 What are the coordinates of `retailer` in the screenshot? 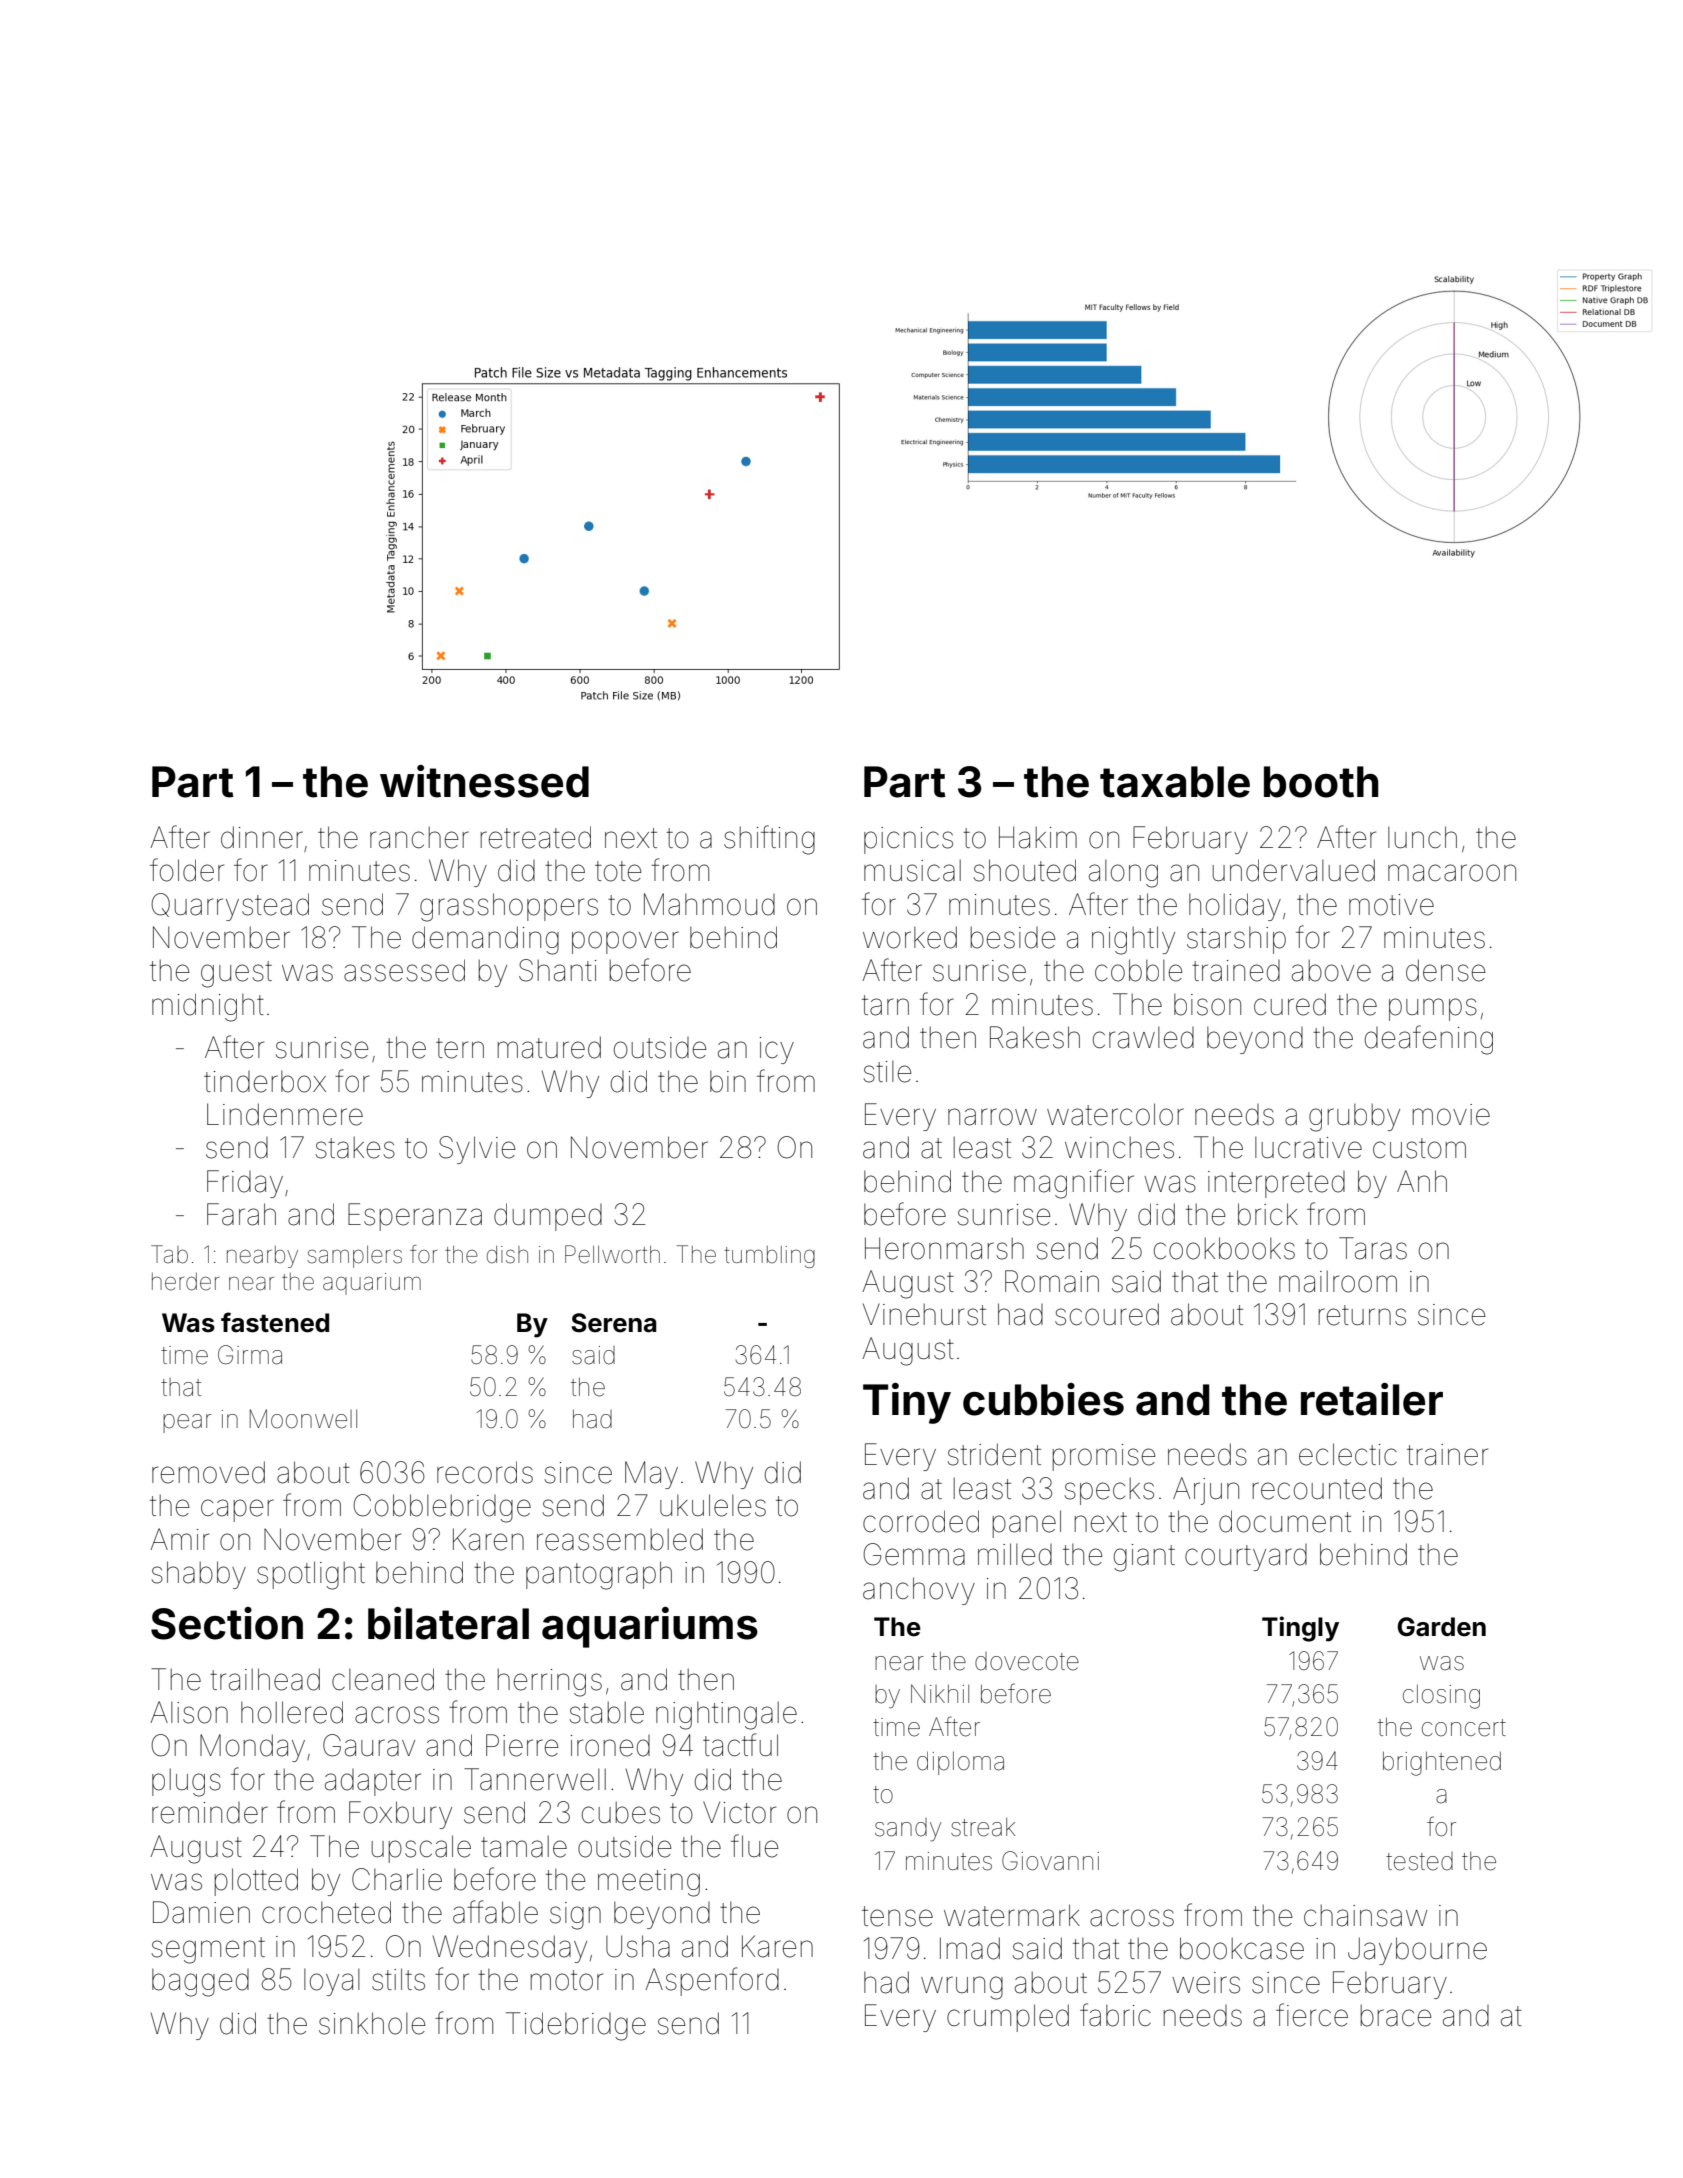 It's located at (1372, 1399).
